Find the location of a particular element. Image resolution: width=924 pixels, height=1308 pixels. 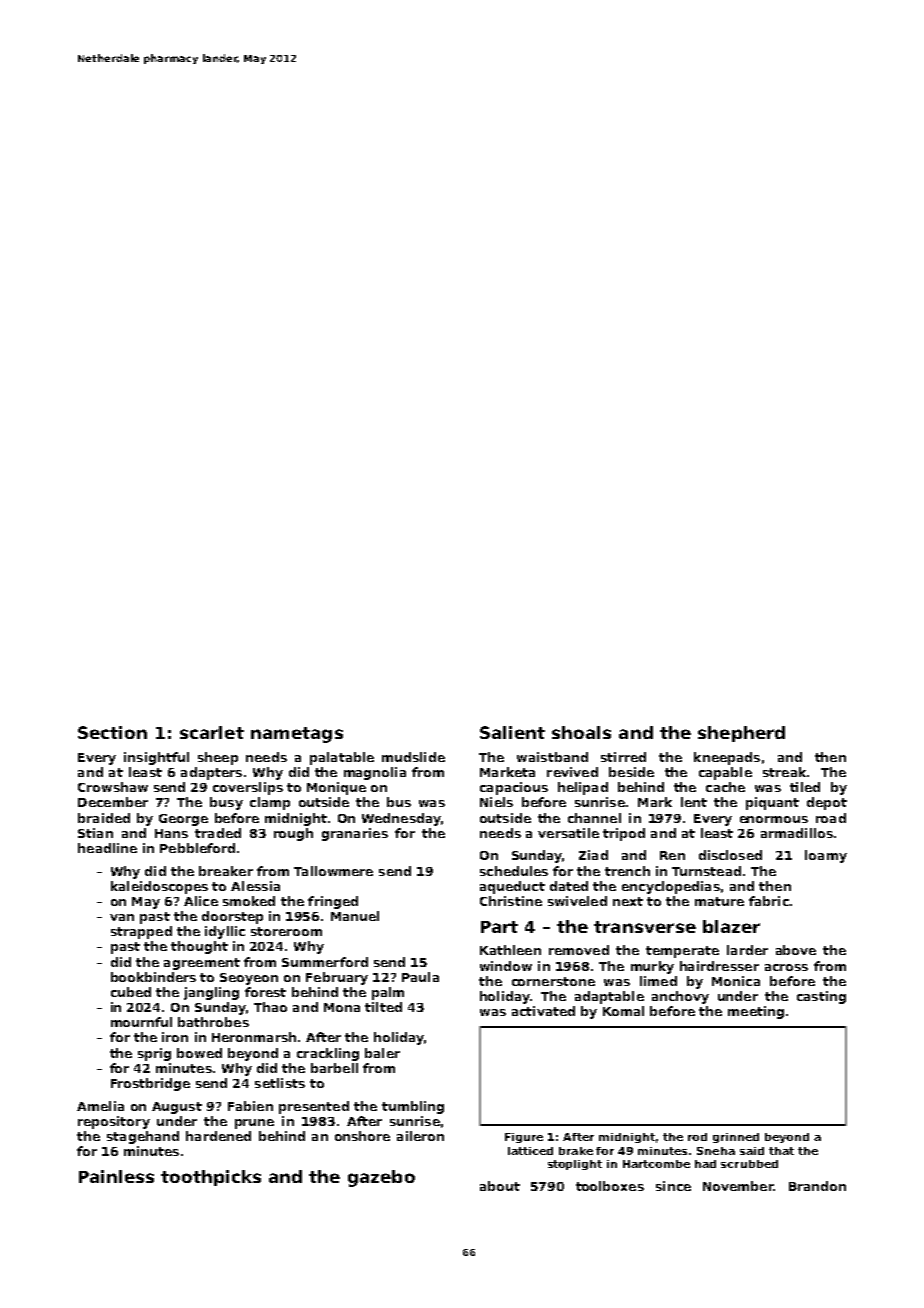

Painless is located at coordinates (116, 1176).
